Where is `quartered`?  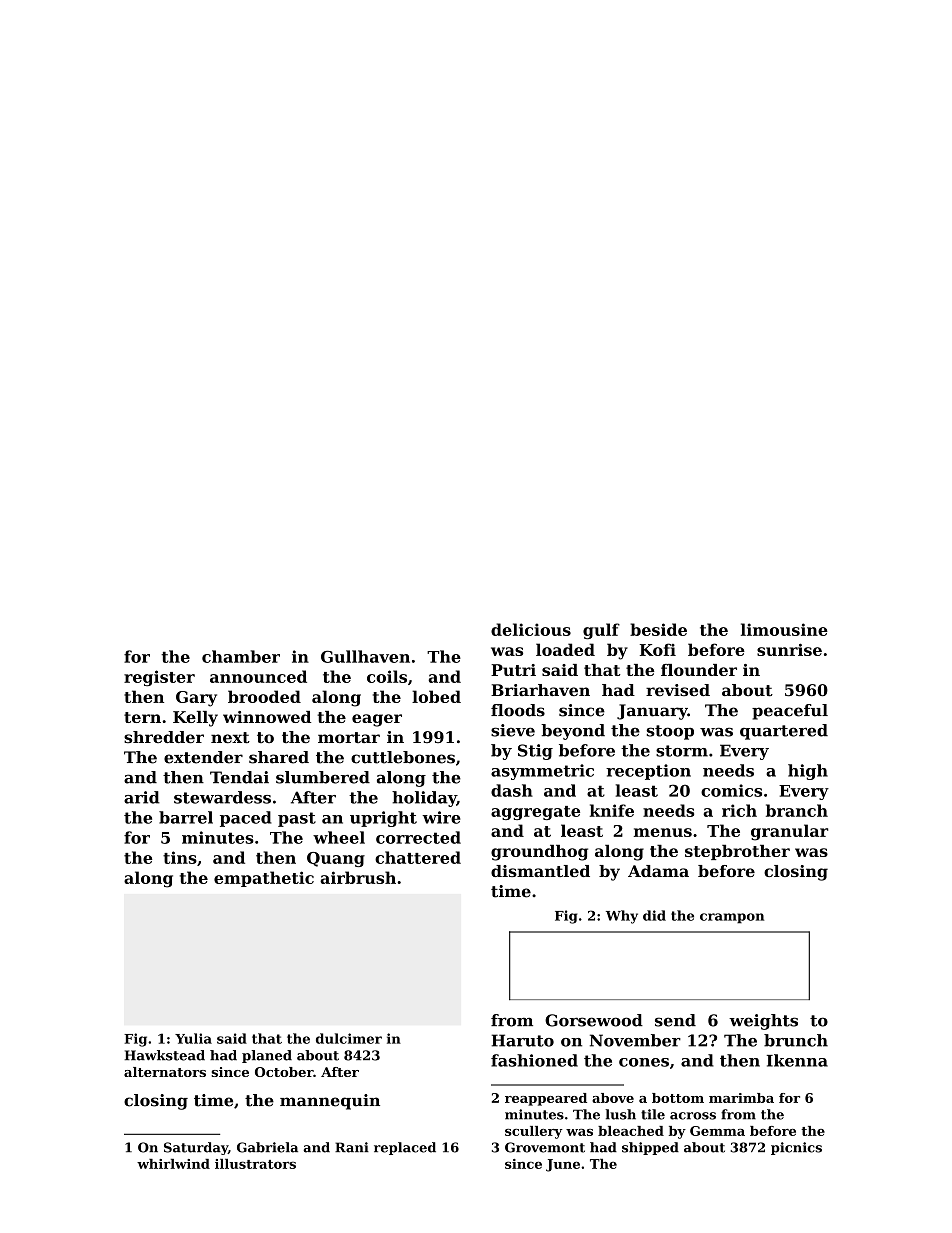
quartered is located at coordinates (784, 732).
